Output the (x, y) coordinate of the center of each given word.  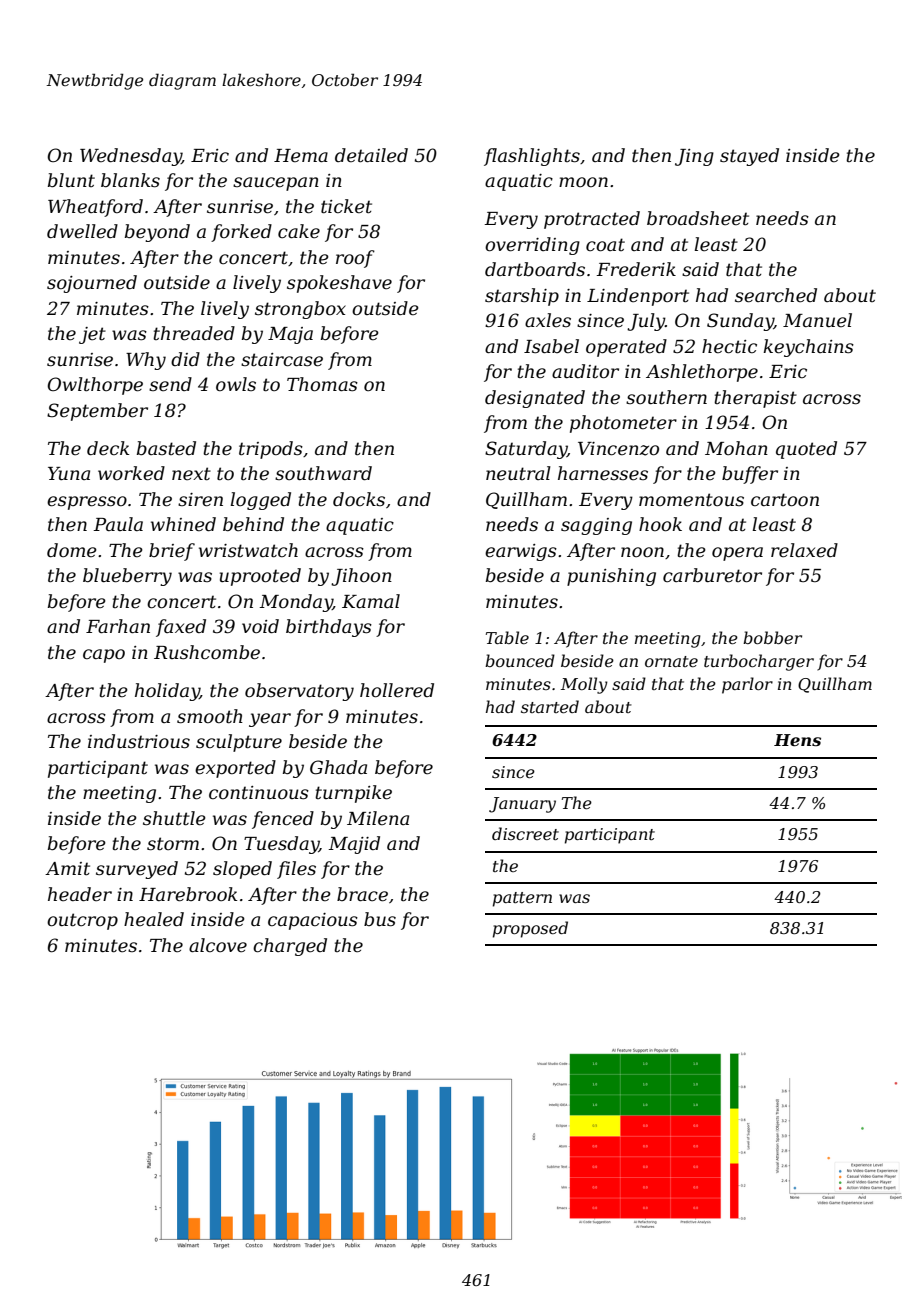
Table (507, 637)
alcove (218, 945)
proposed (530, 929)
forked (241, 233)
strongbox (300, 310)
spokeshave (339, 284)
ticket (346, 206)
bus (380, 919)
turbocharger (759, 662)
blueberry (127, 577)
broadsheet (698, 218)
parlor (747, 685)
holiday (167, 692)
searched (776, 295)
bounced (520, 660)
